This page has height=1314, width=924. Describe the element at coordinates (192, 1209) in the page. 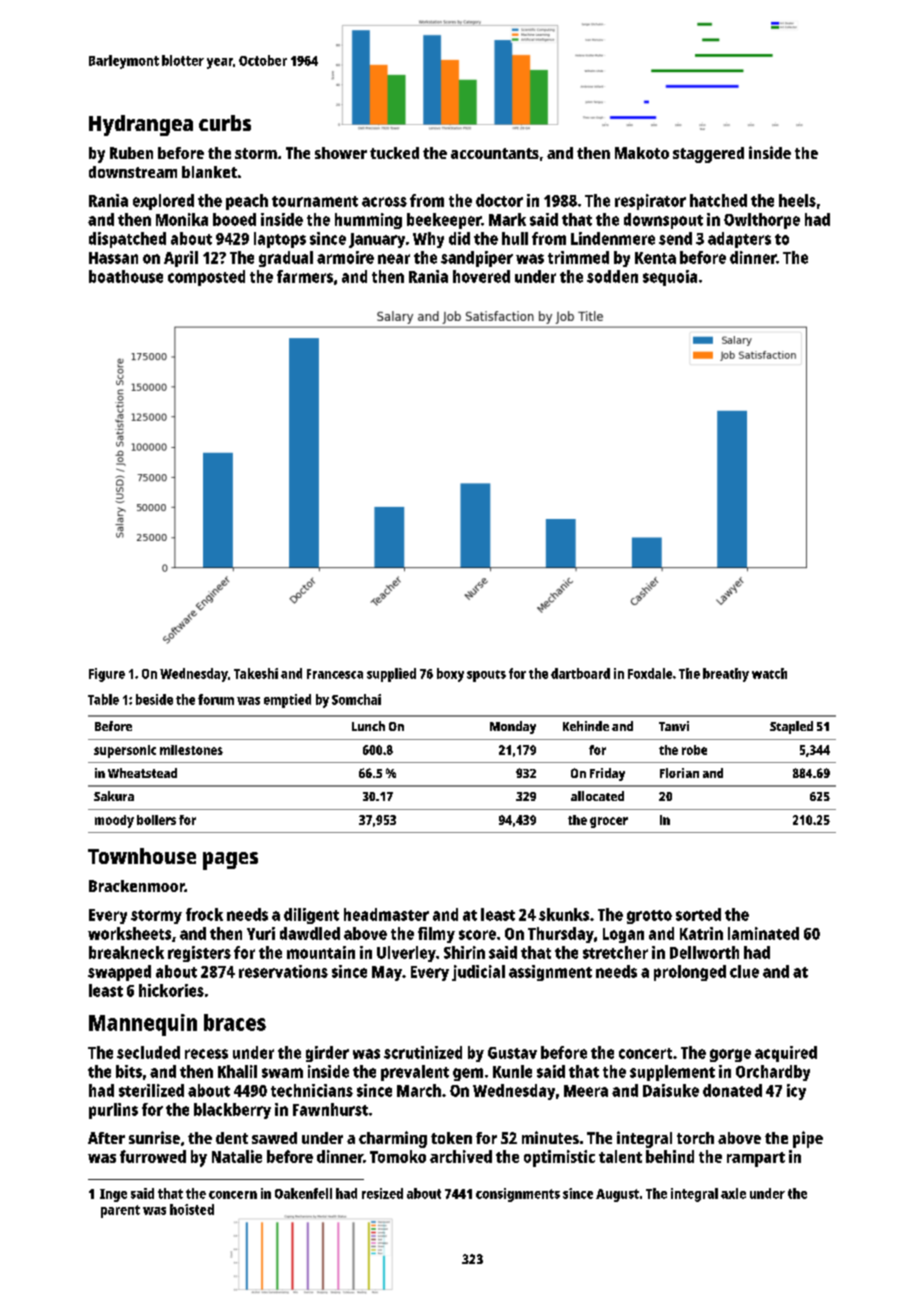

I see `hoisted` at that location.
